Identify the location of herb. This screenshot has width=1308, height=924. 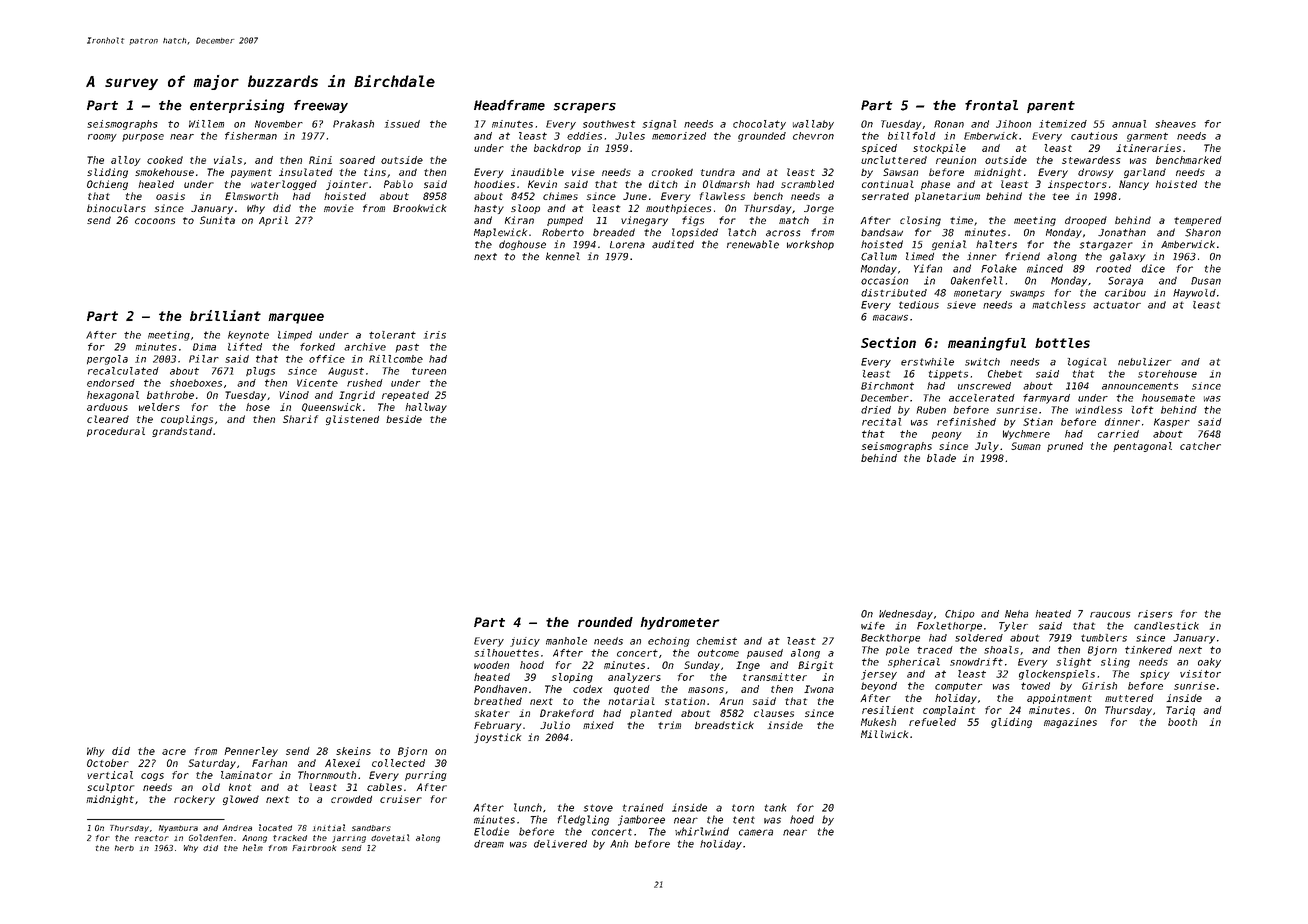
(124, 848).
